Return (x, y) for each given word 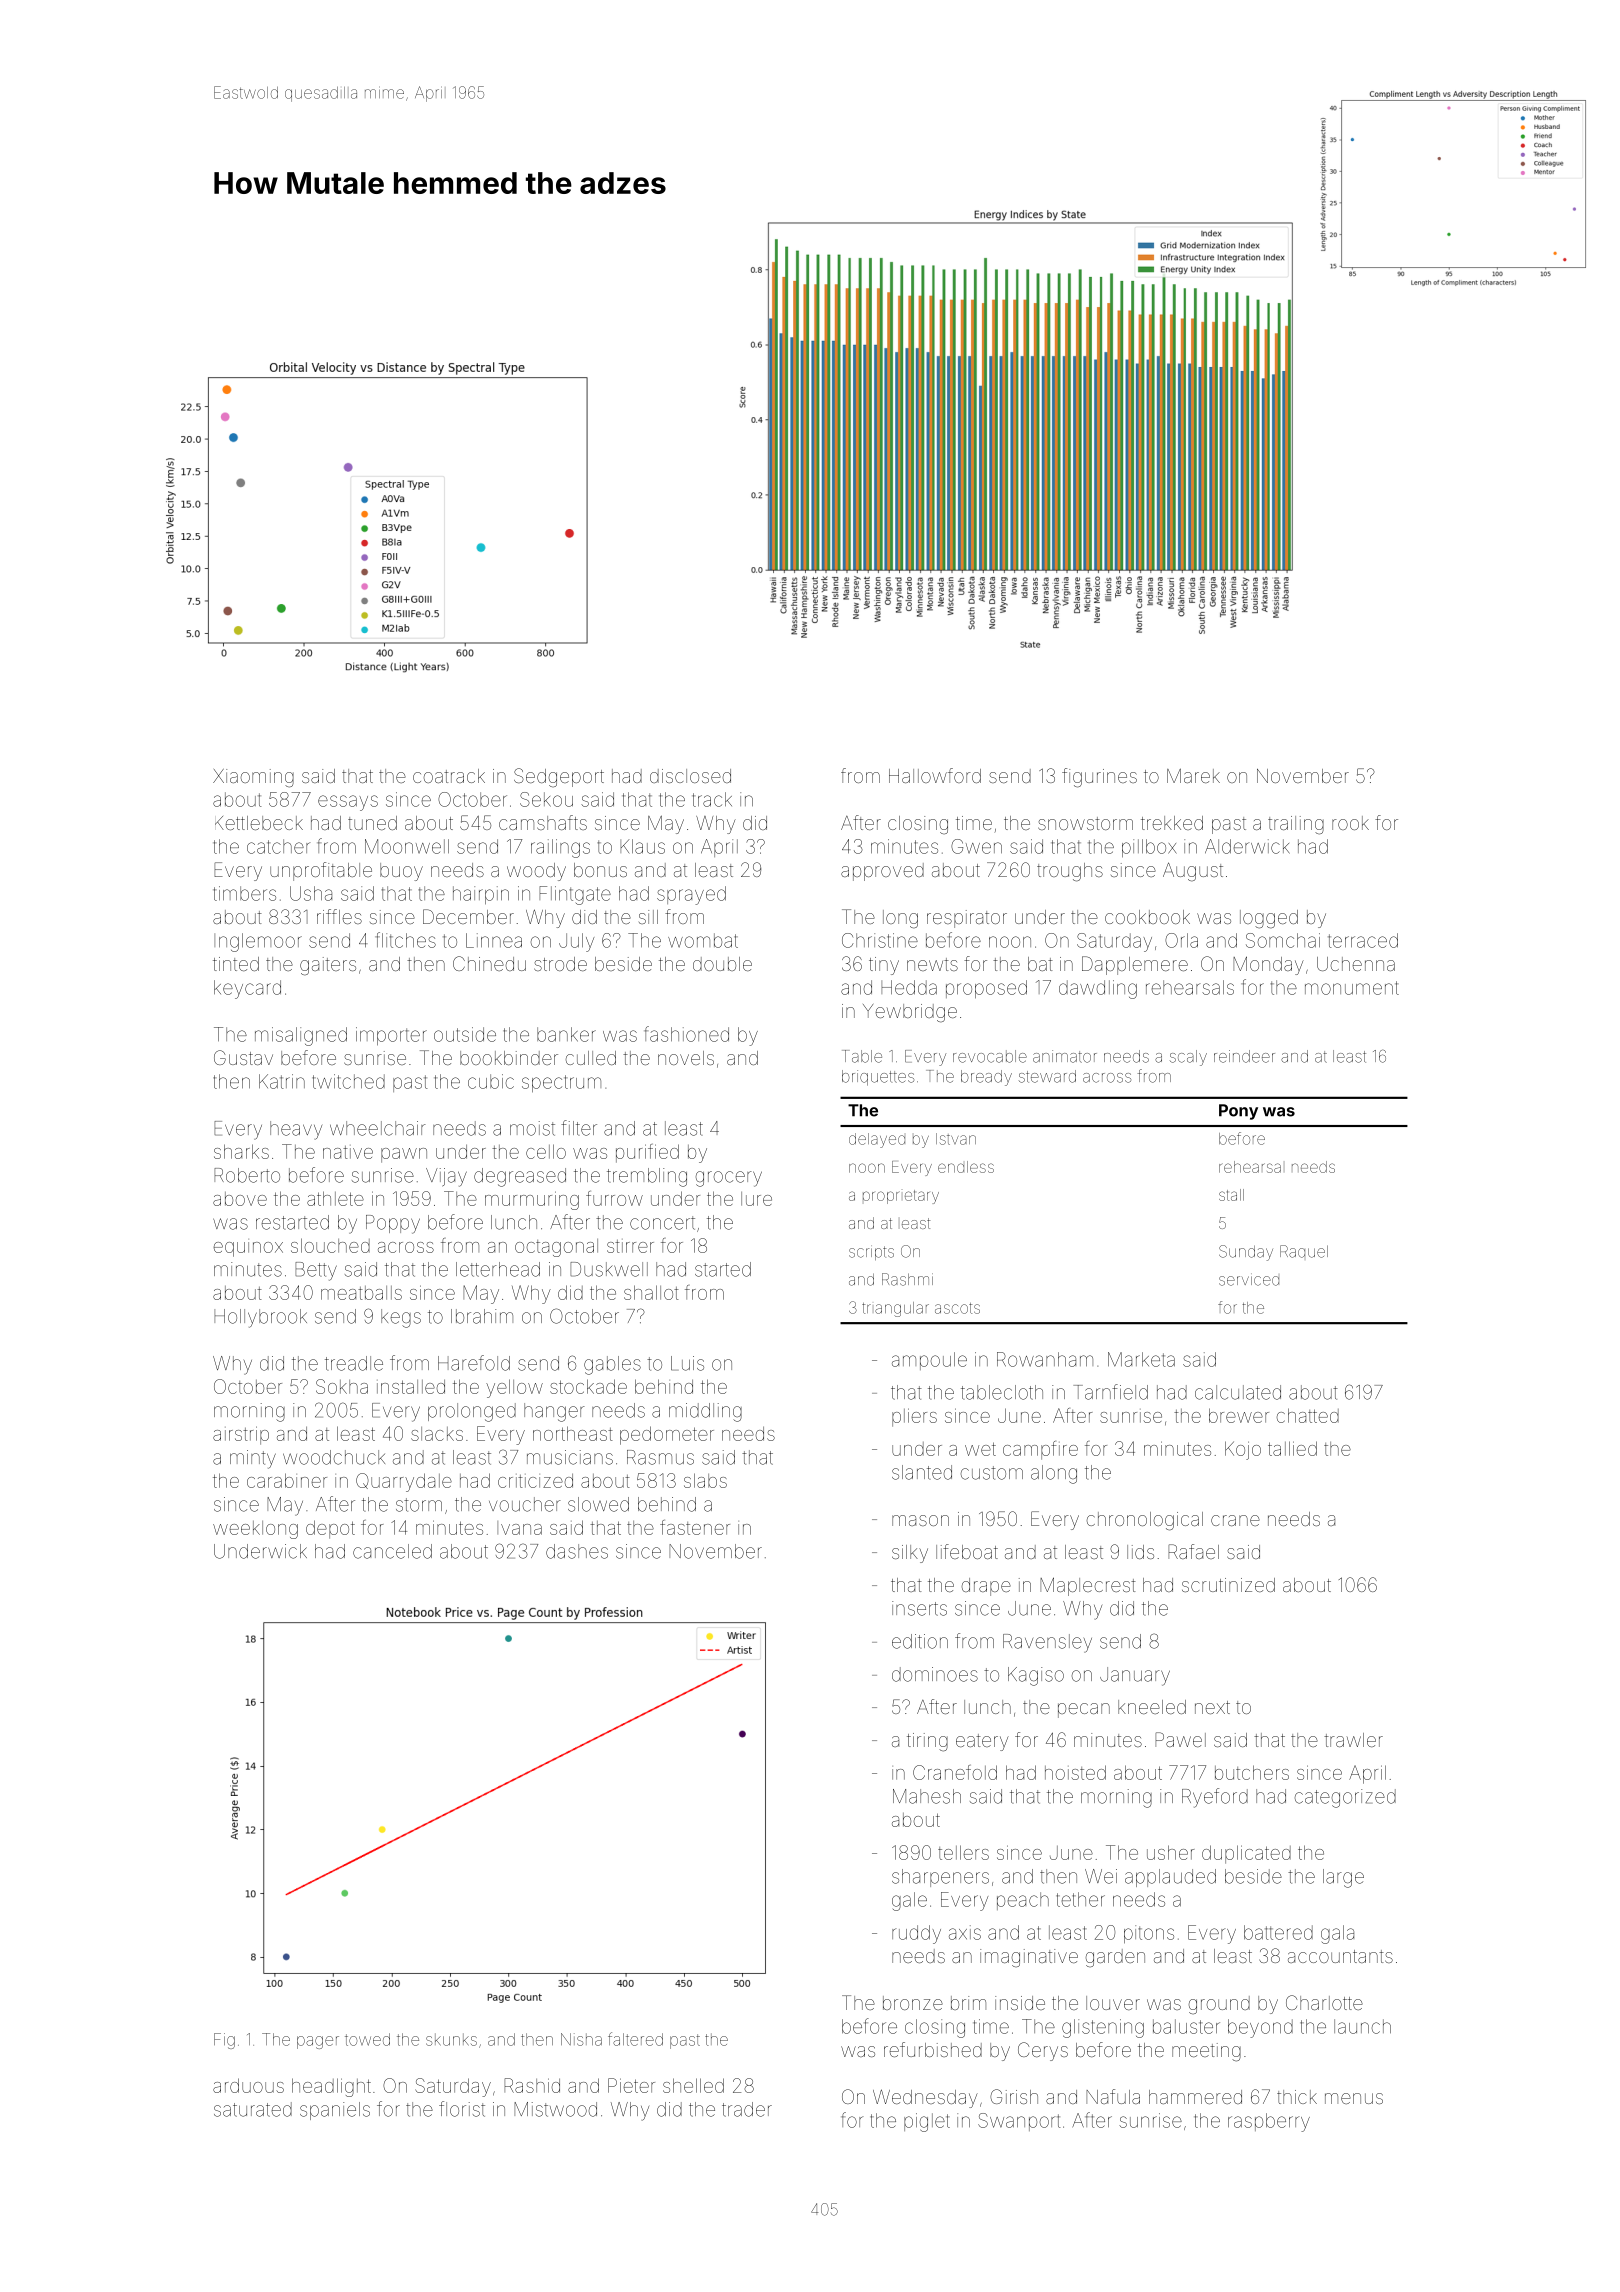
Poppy (393, 1224)
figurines (1099, 778)
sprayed (691, 895)
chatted (1308, 1415)
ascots (957, 1308)
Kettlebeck (259, 823)
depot (330, 1529)
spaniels (335, 2111)
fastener (695, 1527)
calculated (1238, 1392)
